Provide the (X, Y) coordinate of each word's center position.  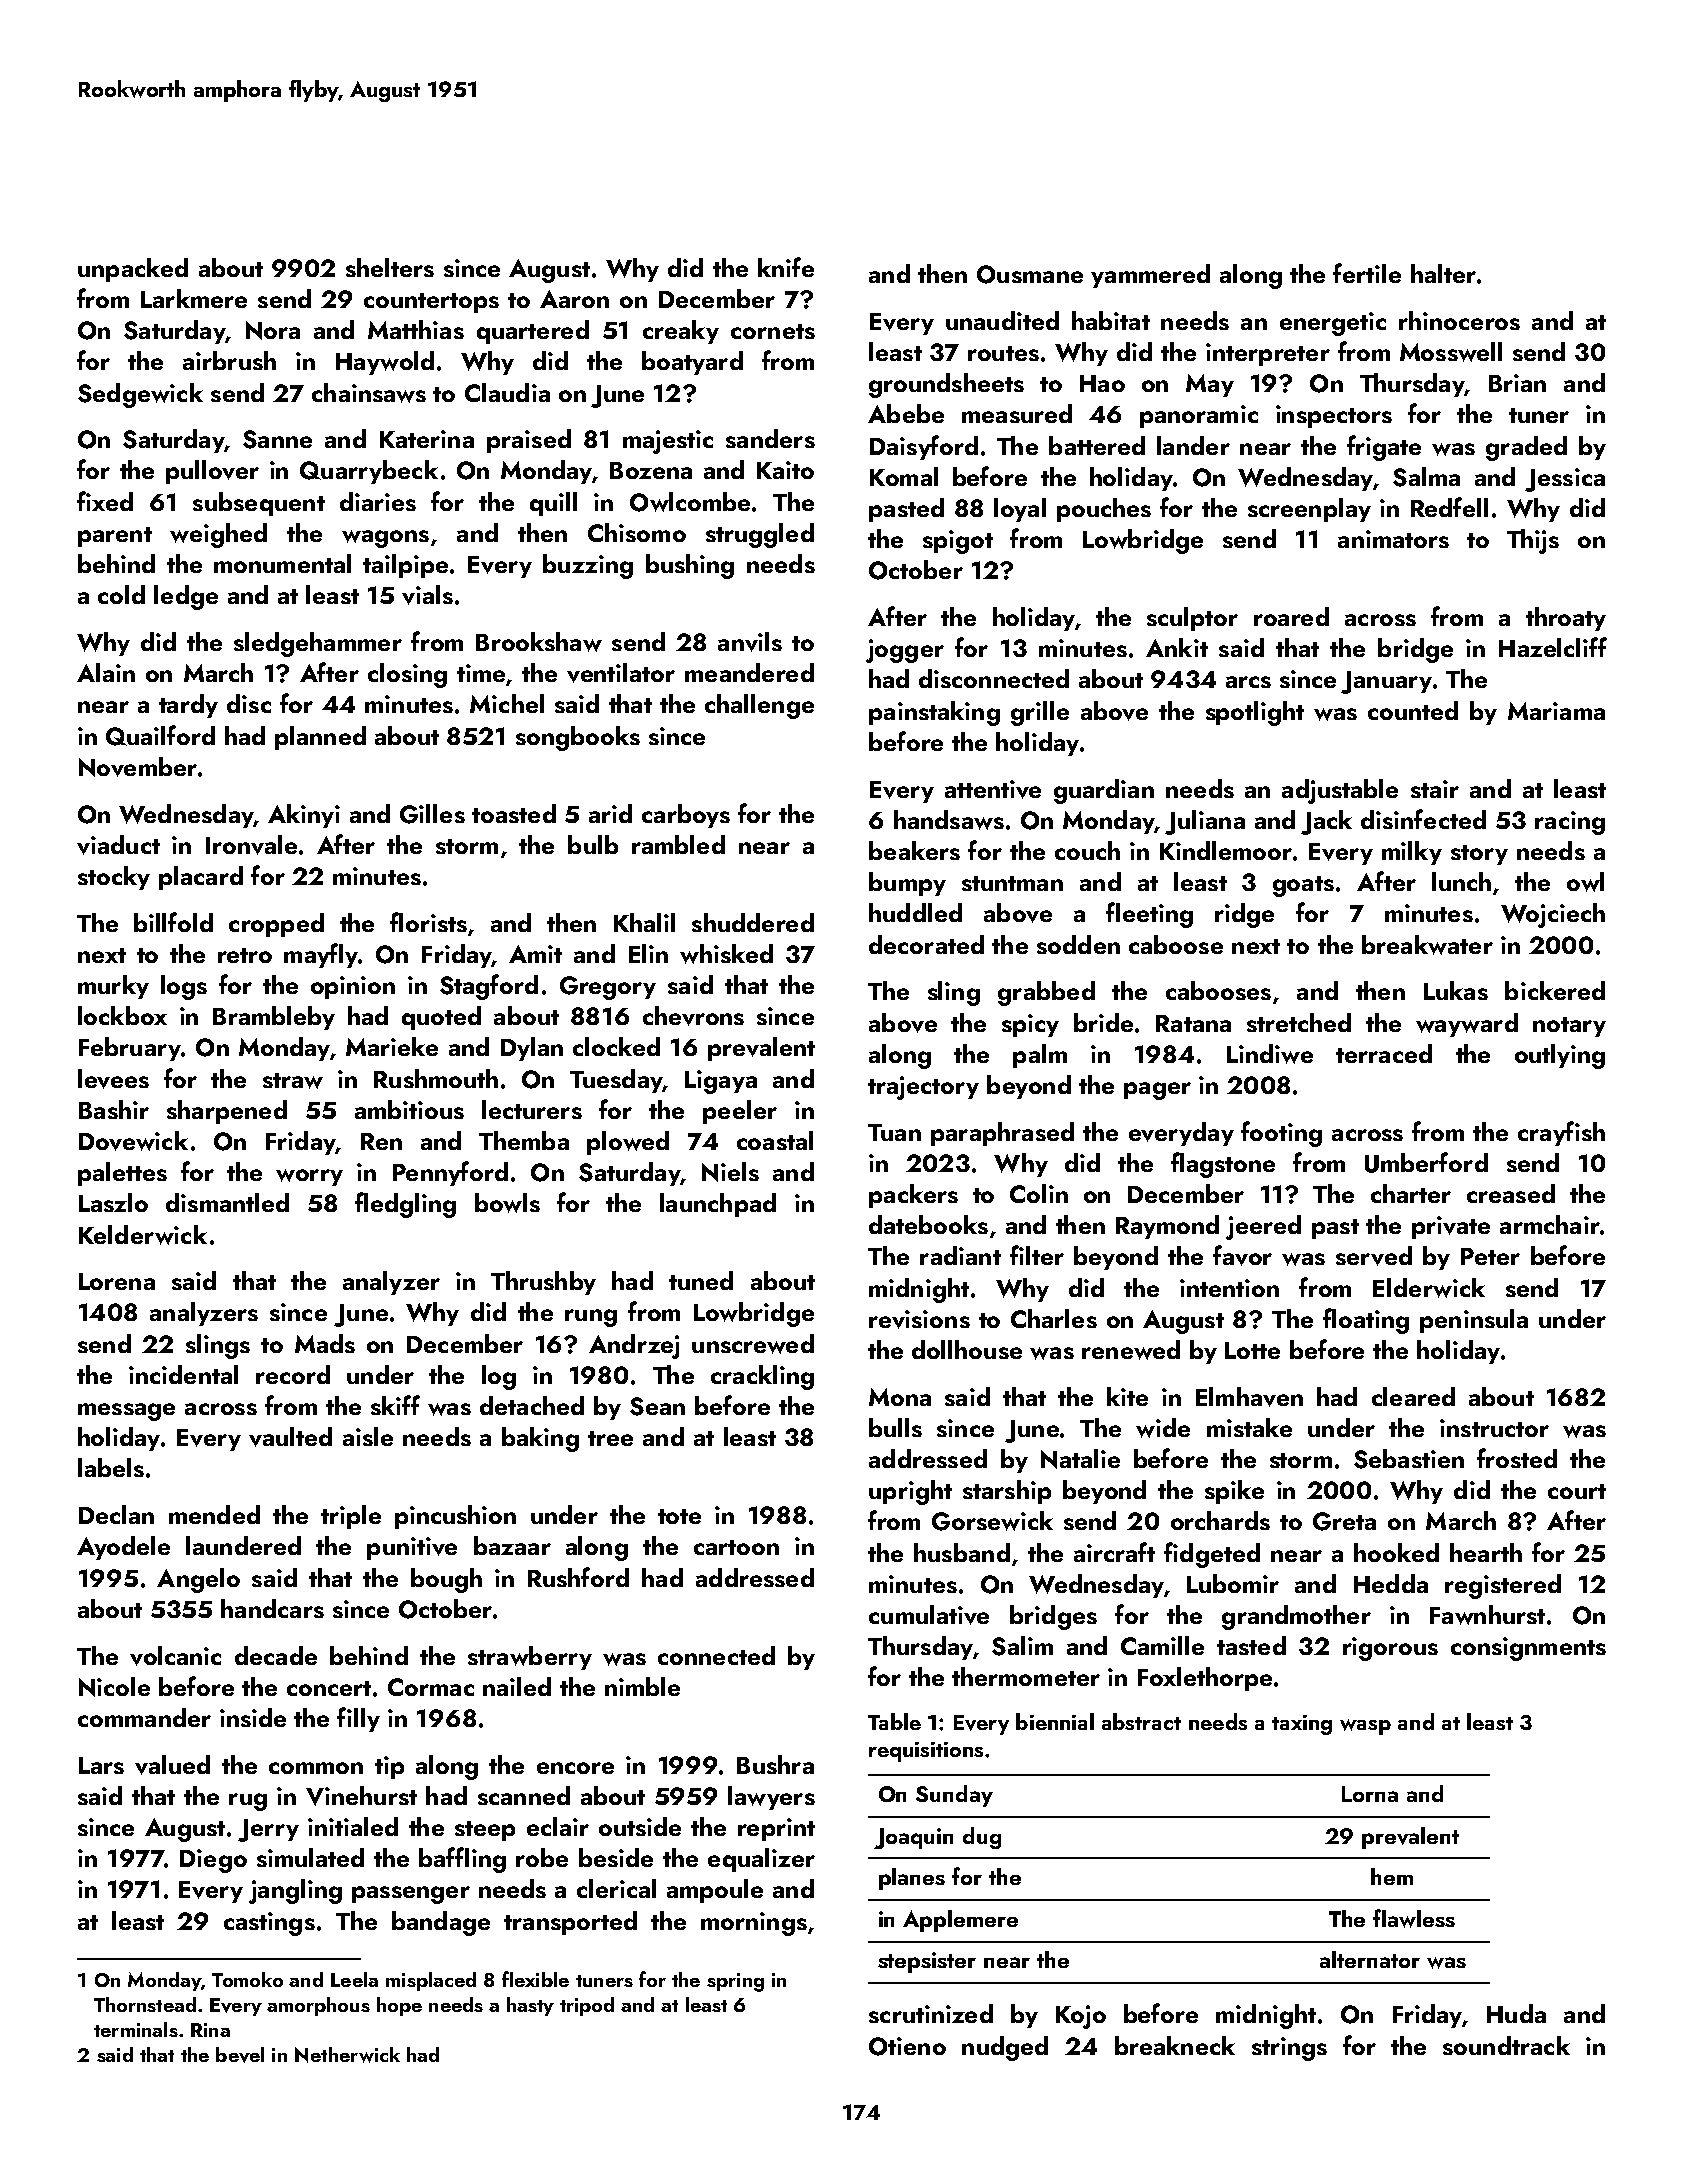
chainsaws (369, 393)
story (1479, 855)
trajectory (923, 1088)
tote (679, 1516)
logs (184, 987)
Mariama (1556, 711)
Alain (106, 672)
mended (214, 1514)
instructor (1494, 1428)
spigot (958, 542)
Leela (354, 1979)
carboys (686, 816)
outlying (1560, 1056)
